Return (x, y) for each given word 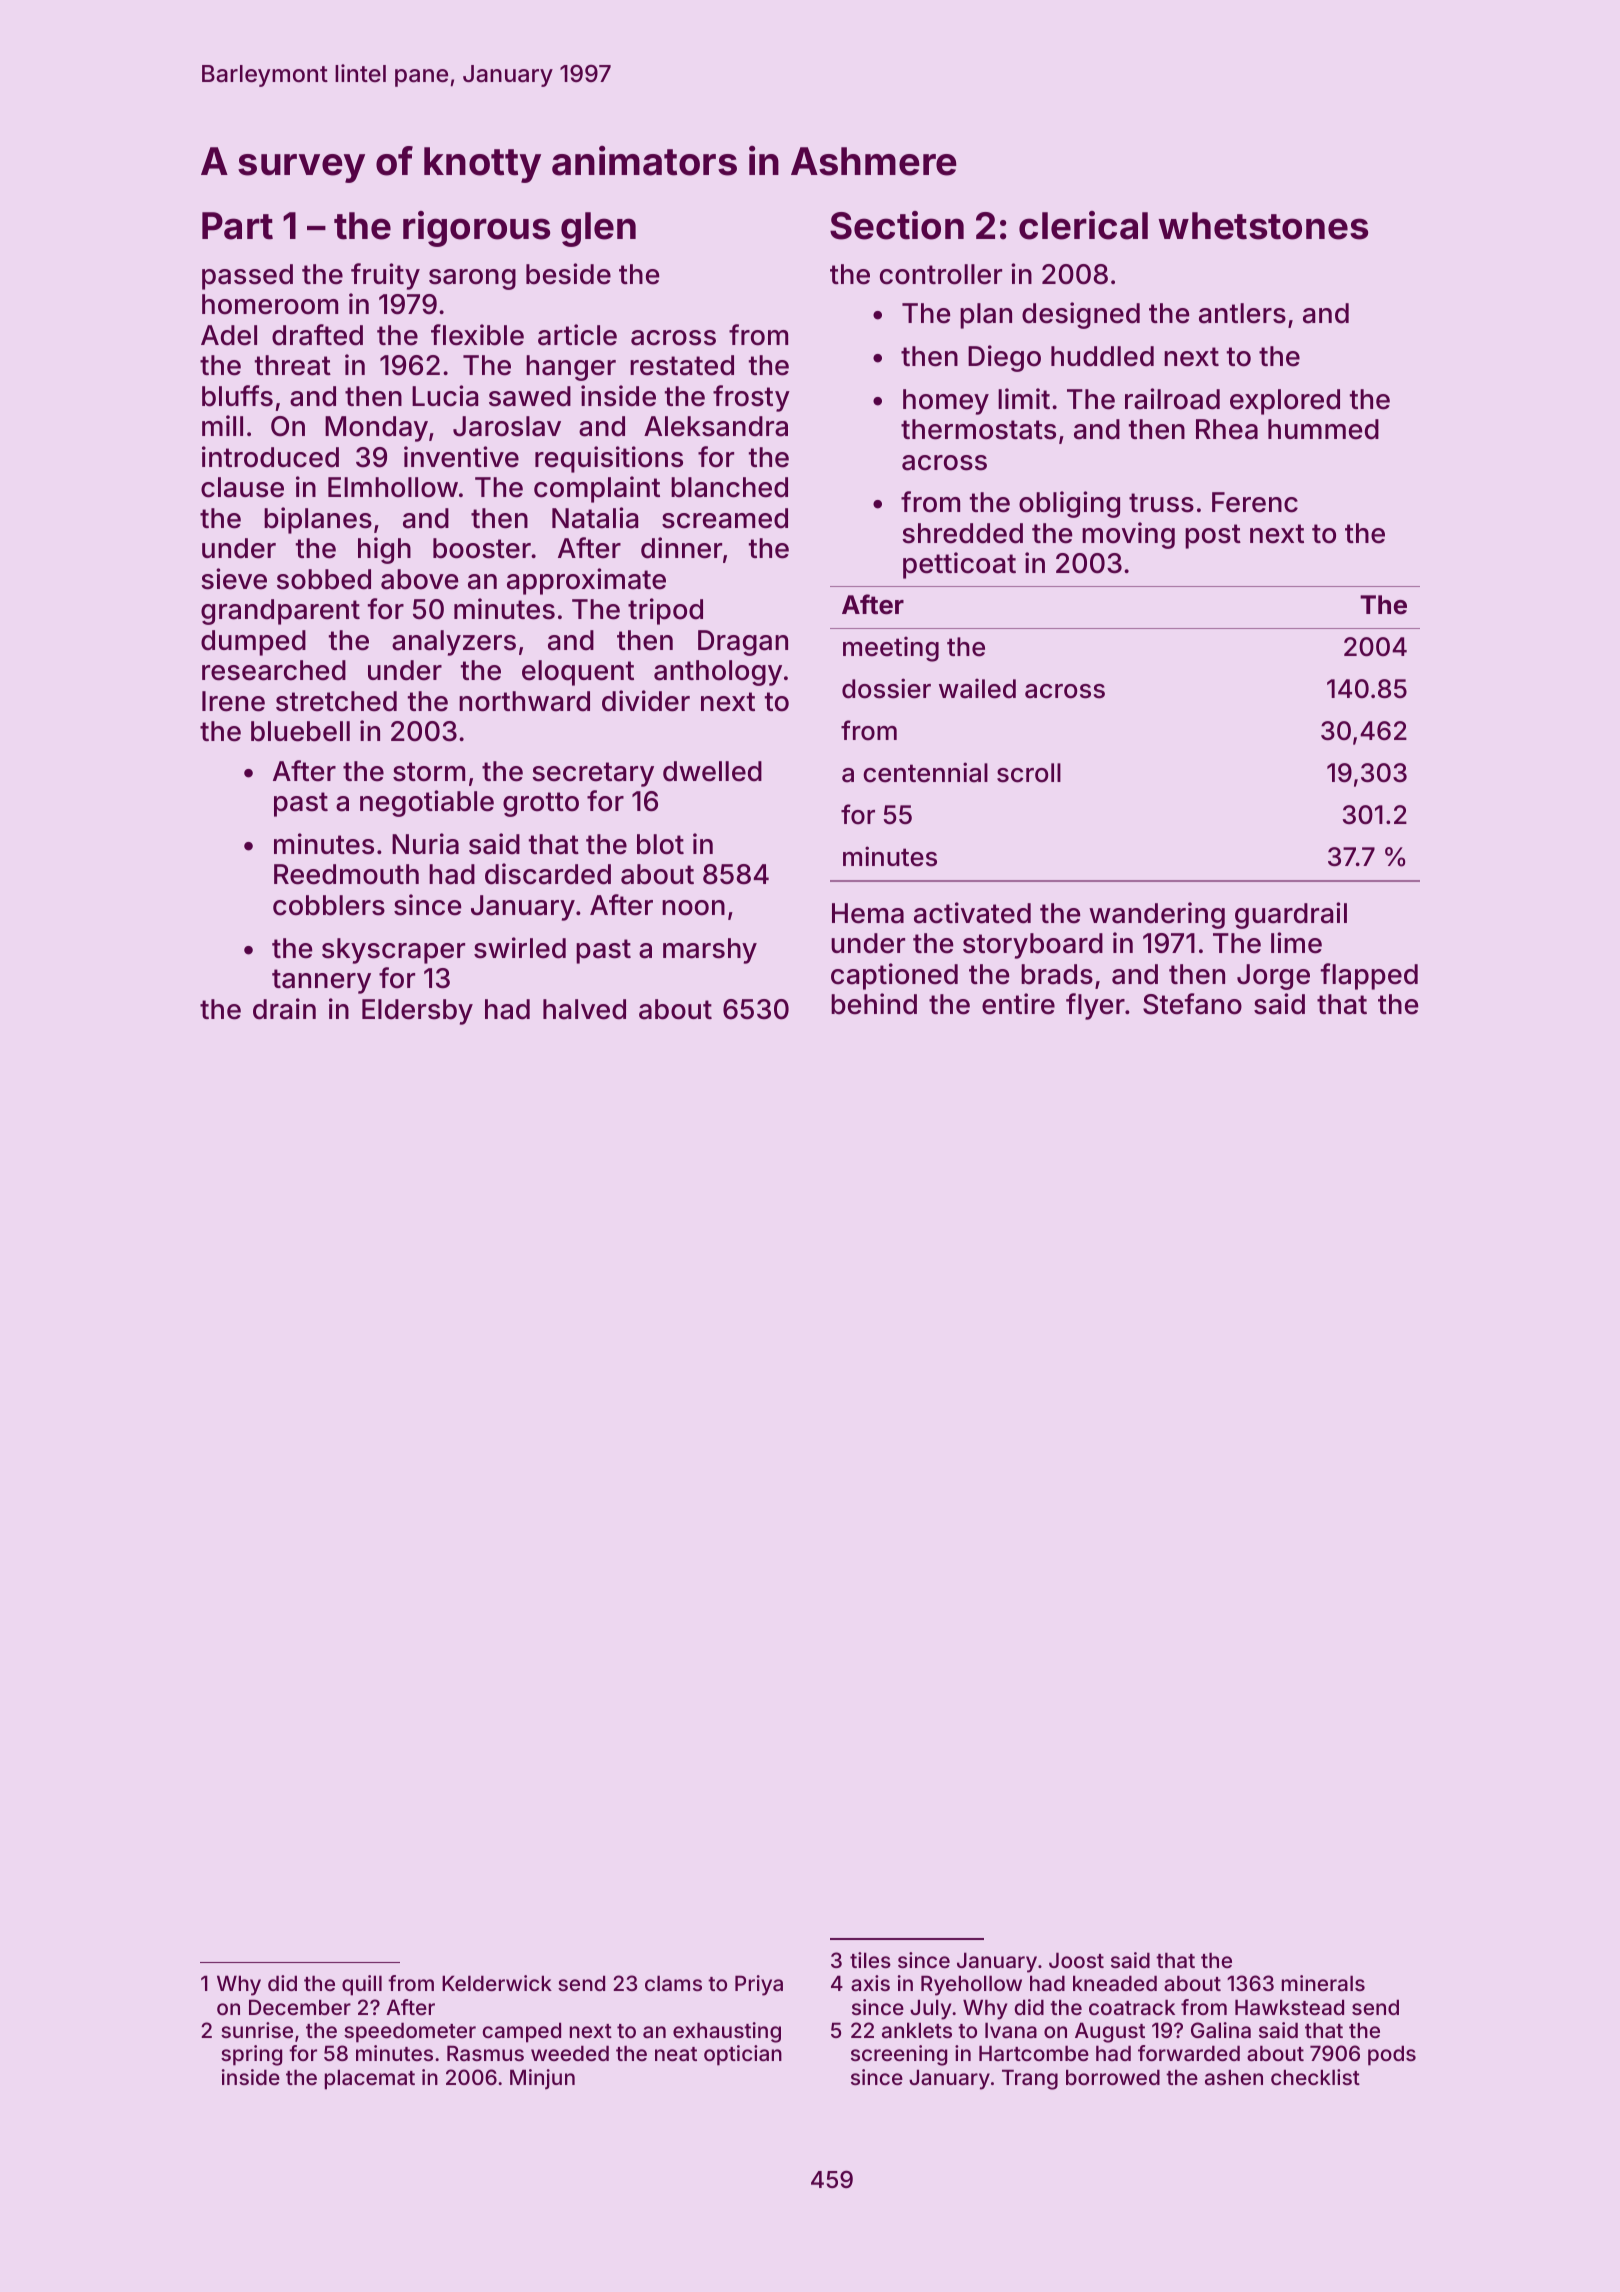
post (1213, 536)
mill (222, 425)
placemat (370, 2079)
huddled (1102, 356)
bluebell (300, 731)
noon (693, 908)
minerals (1323, 1983)
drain (284, 1009)
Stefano (1192, 1004)
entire (1018, 1004)
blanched (729, 487)
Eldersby (417, 1012)
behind (874, 1004)
